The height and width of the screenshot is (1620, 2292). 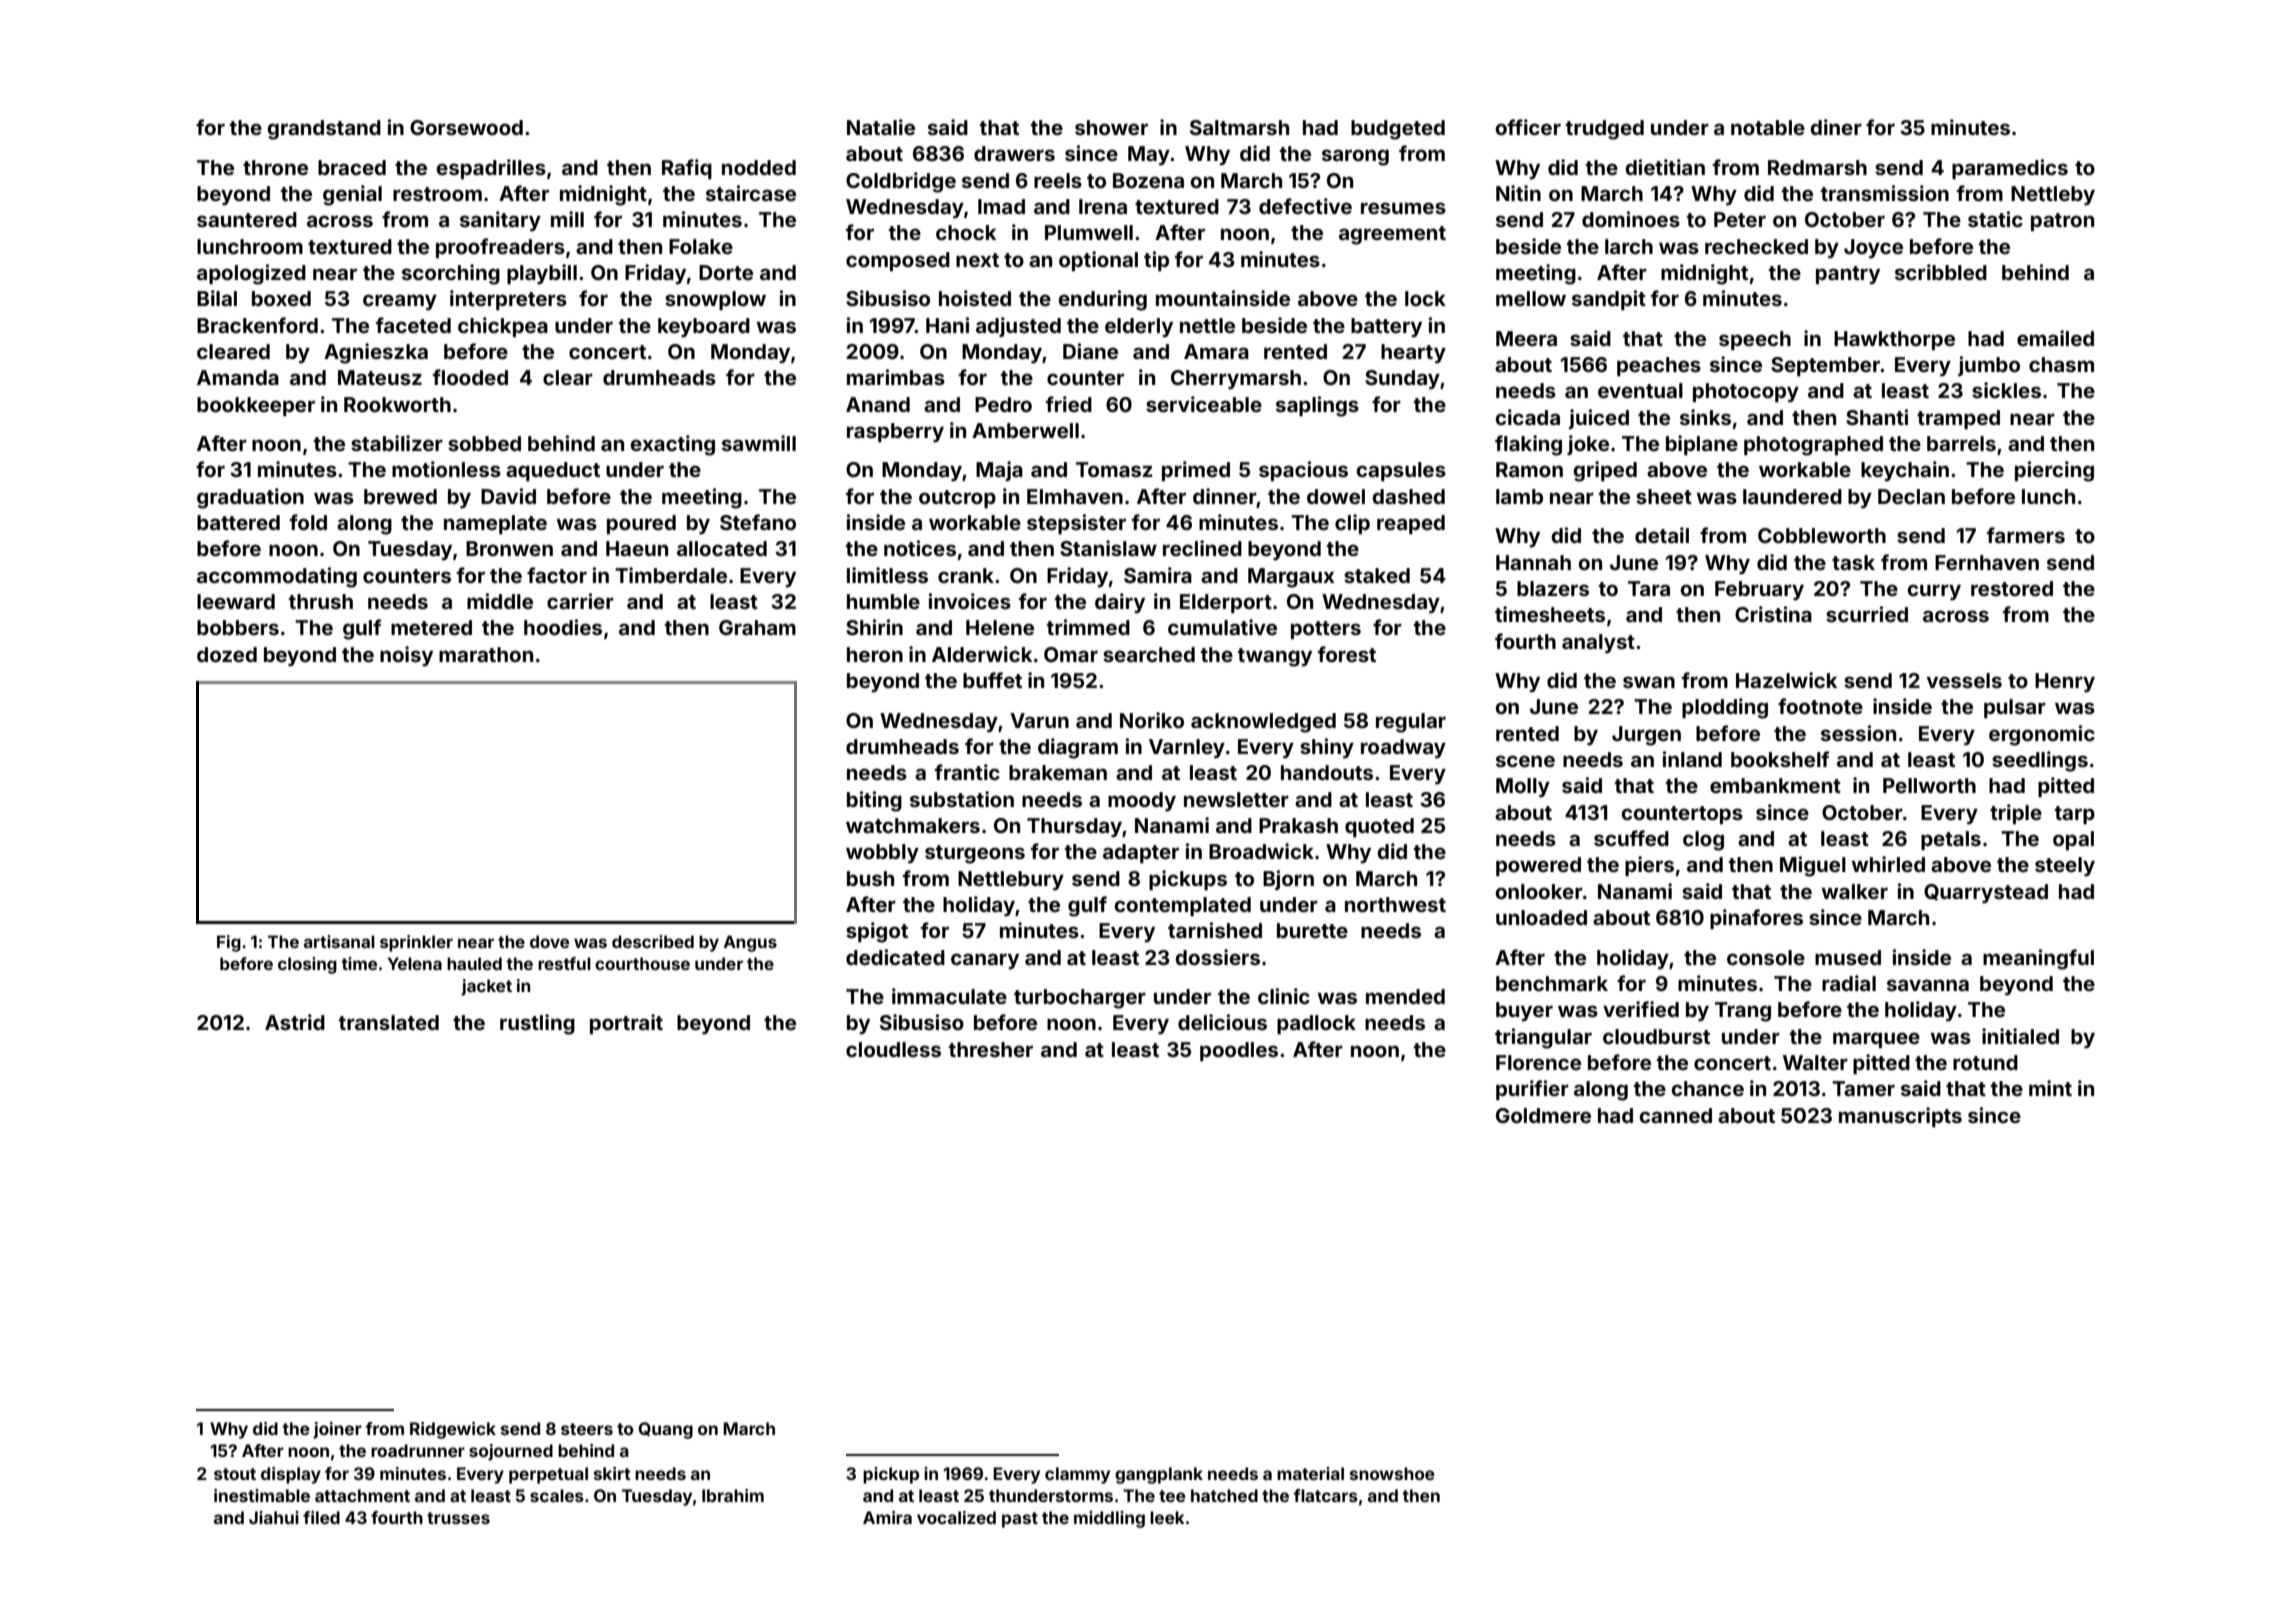 I want to click on patron, so click(x=2062, y=222).
